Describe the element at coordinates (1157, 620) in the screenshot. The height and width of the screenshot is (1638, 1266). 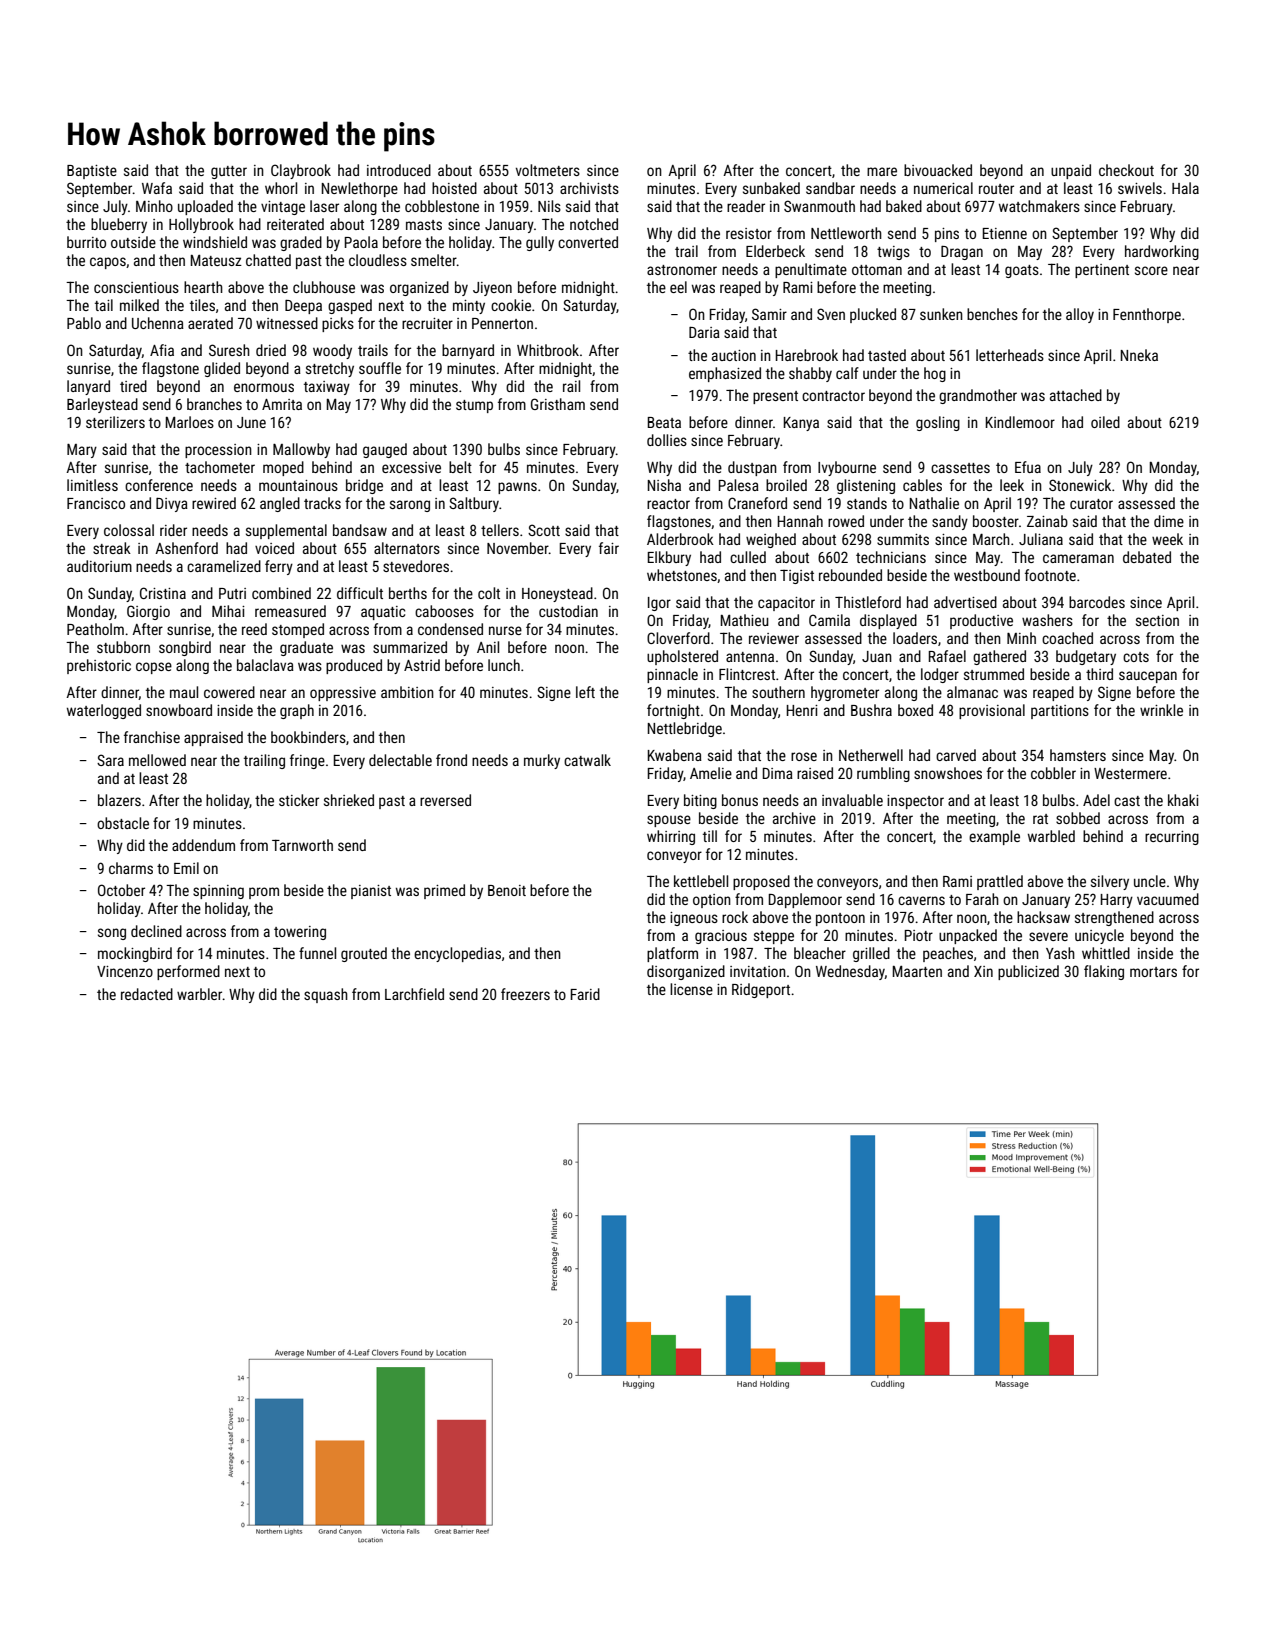
I see `section` at that location.
